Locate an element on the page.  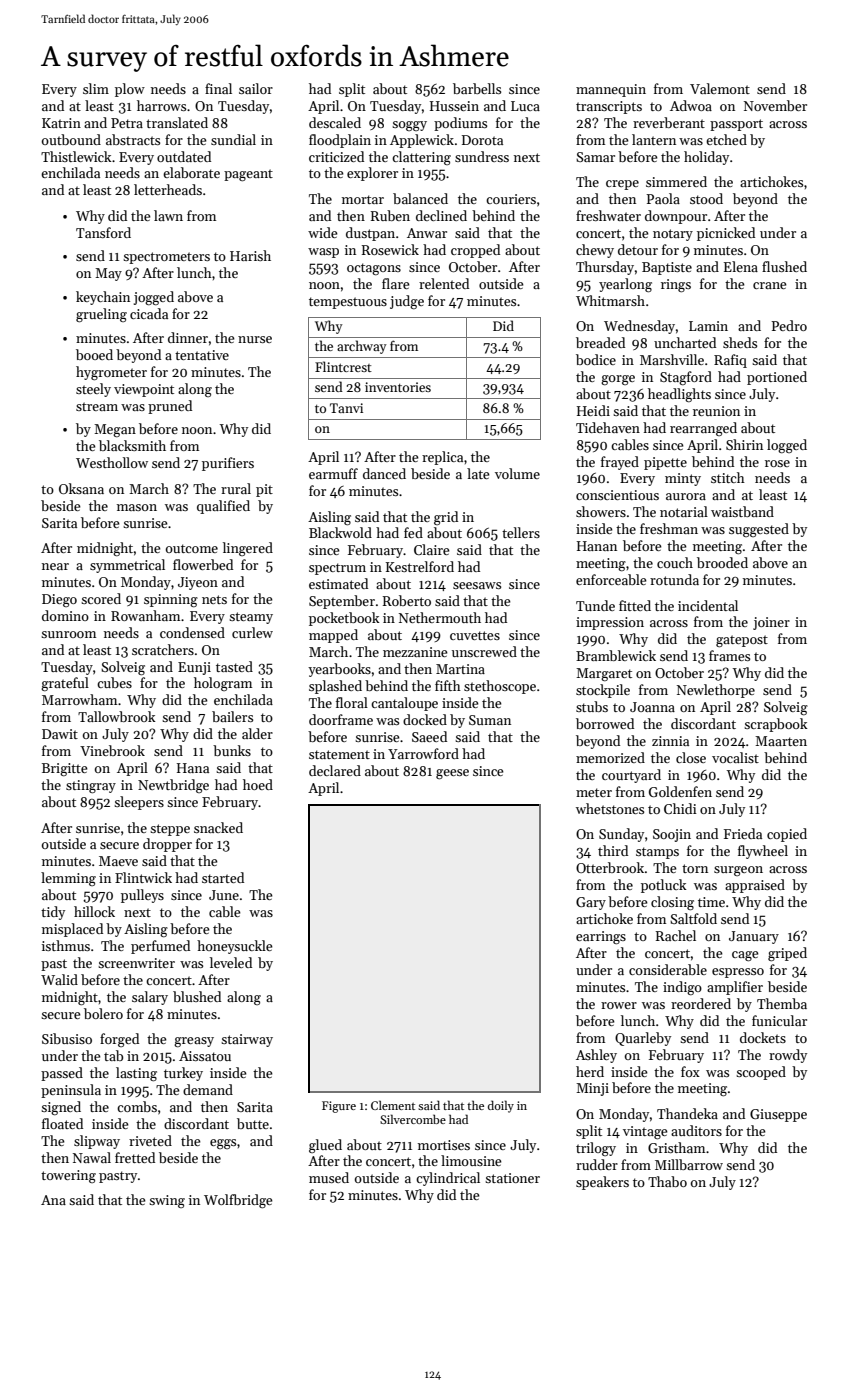
towering is located at coordinates (68, 1176).
